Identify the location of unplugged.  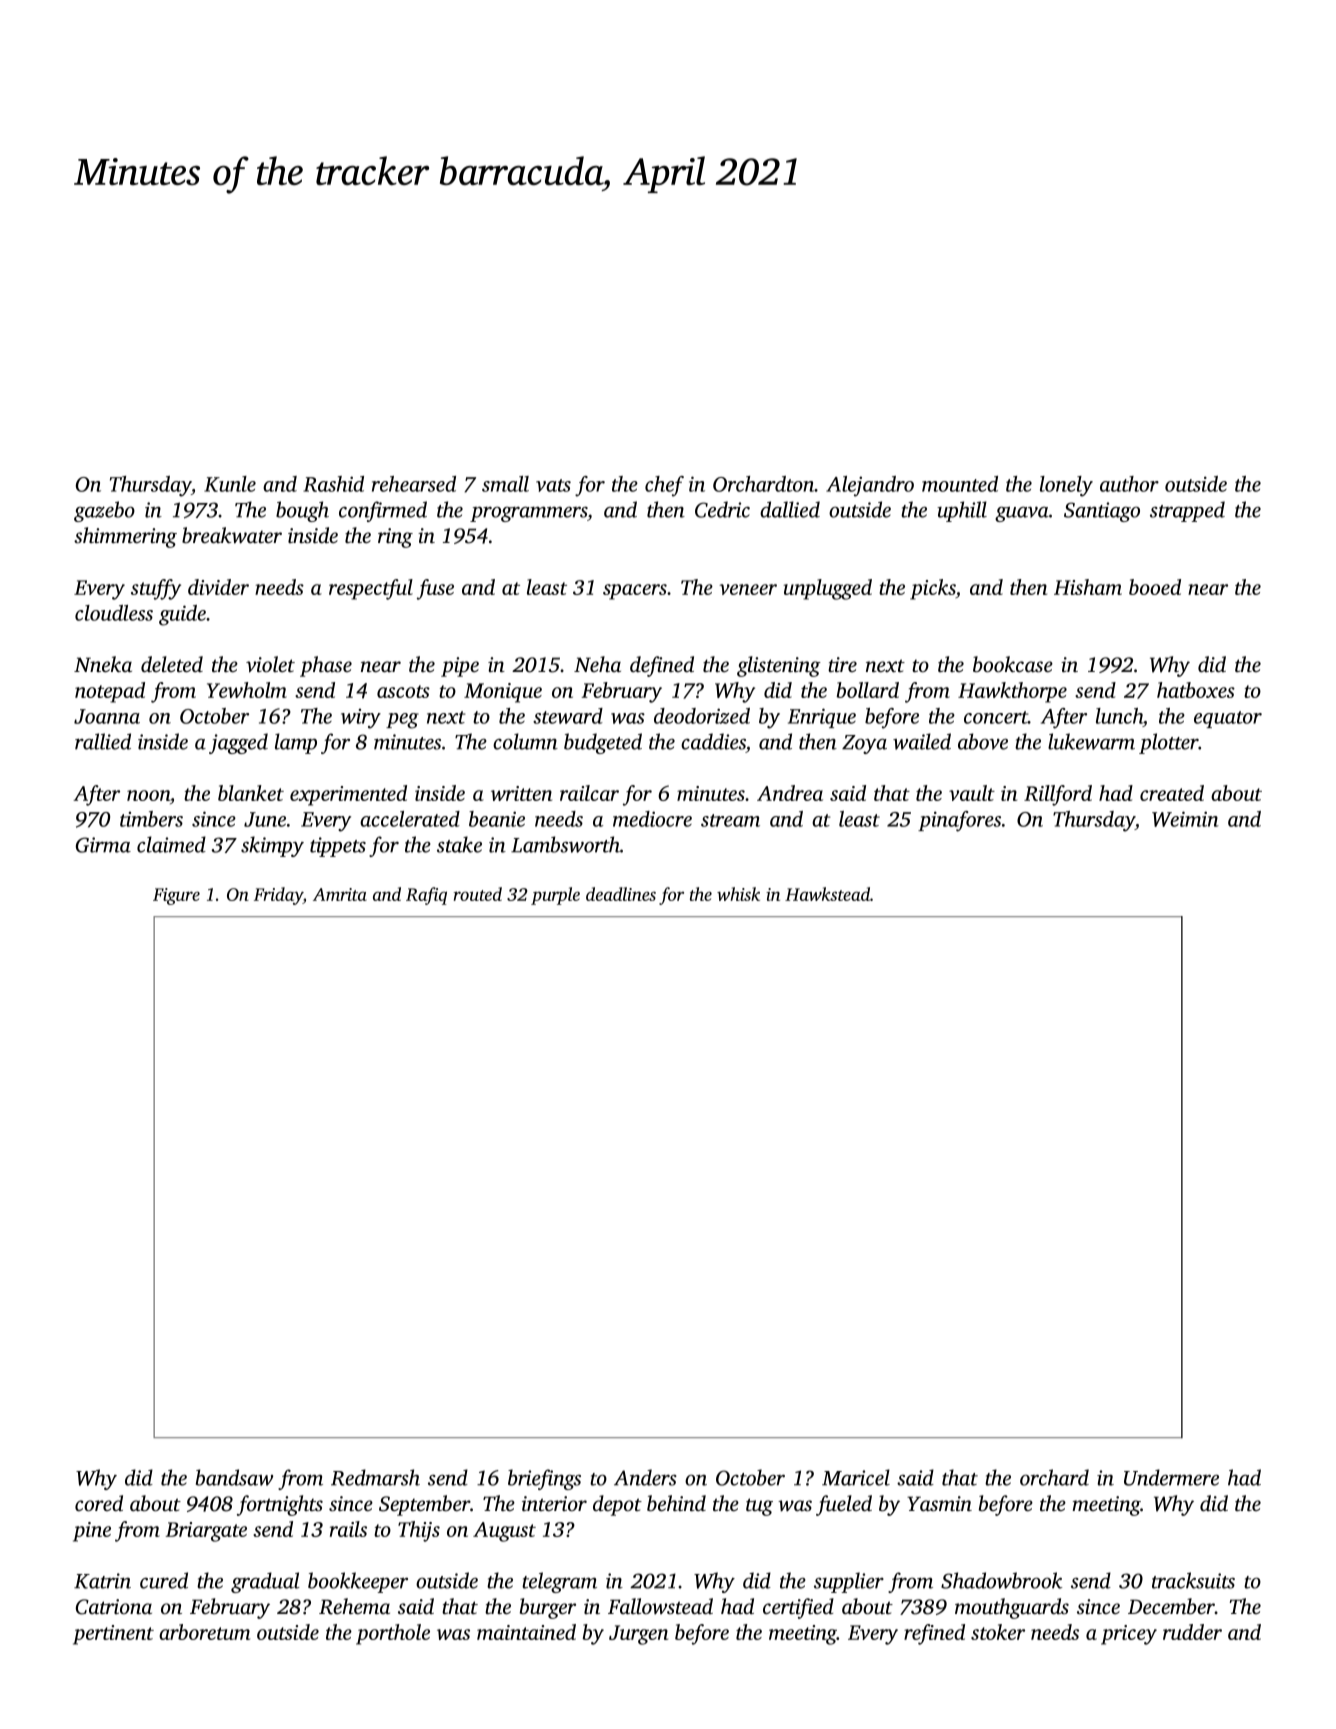
(828, 589).
